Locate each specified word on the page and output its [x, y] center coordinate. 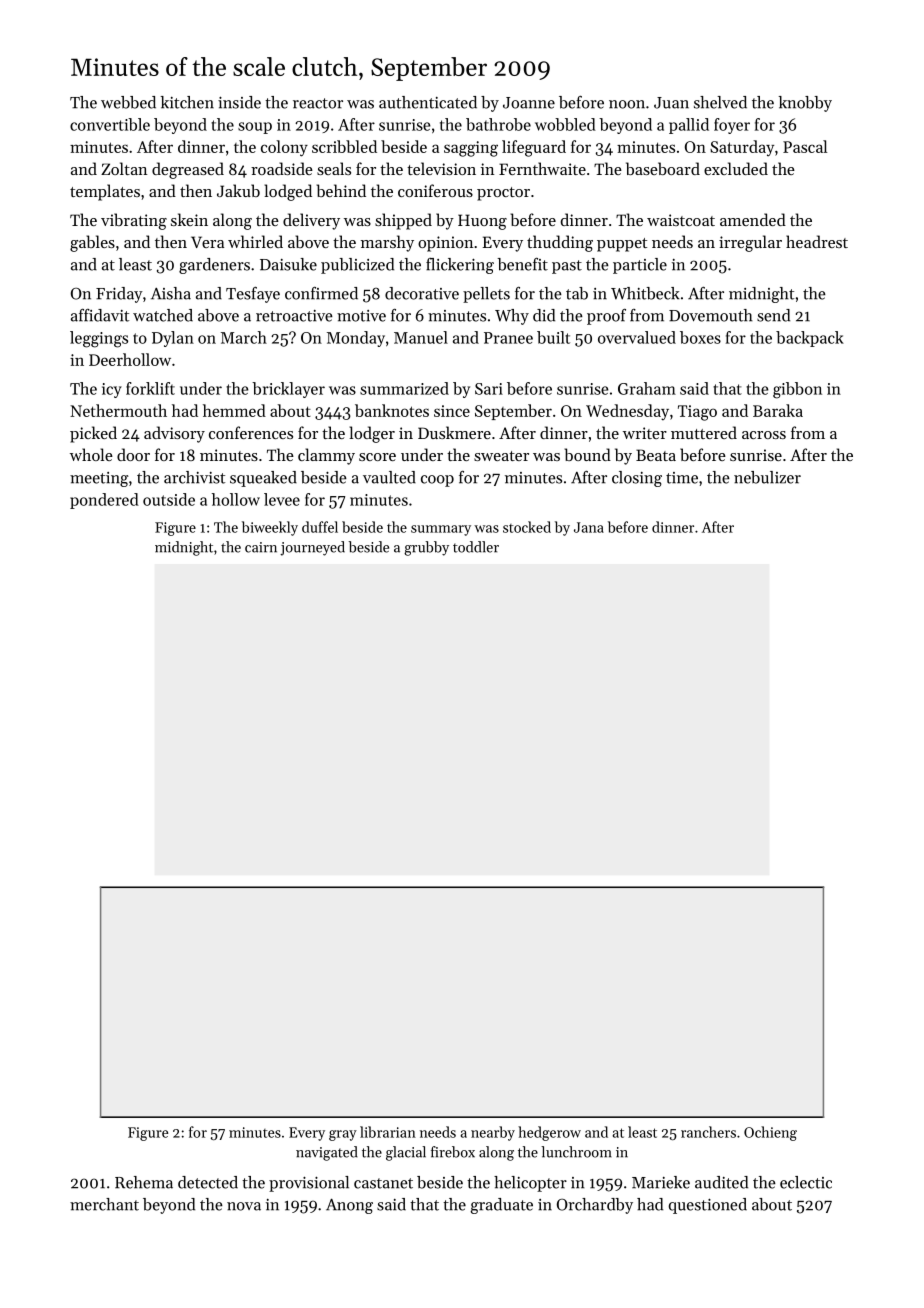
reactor [318, 103]
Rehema [144, 1182]
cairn [261, 547]
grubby [426, 548]
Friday [119, 295]
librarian [388, 1132]
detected [208, 1182]
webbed [128, 102]
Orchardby [595, 1206]
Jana [589, 527]
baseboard [663, 168]
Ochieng [770, 1133]
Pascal [805, 146]
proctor [503, 194]
